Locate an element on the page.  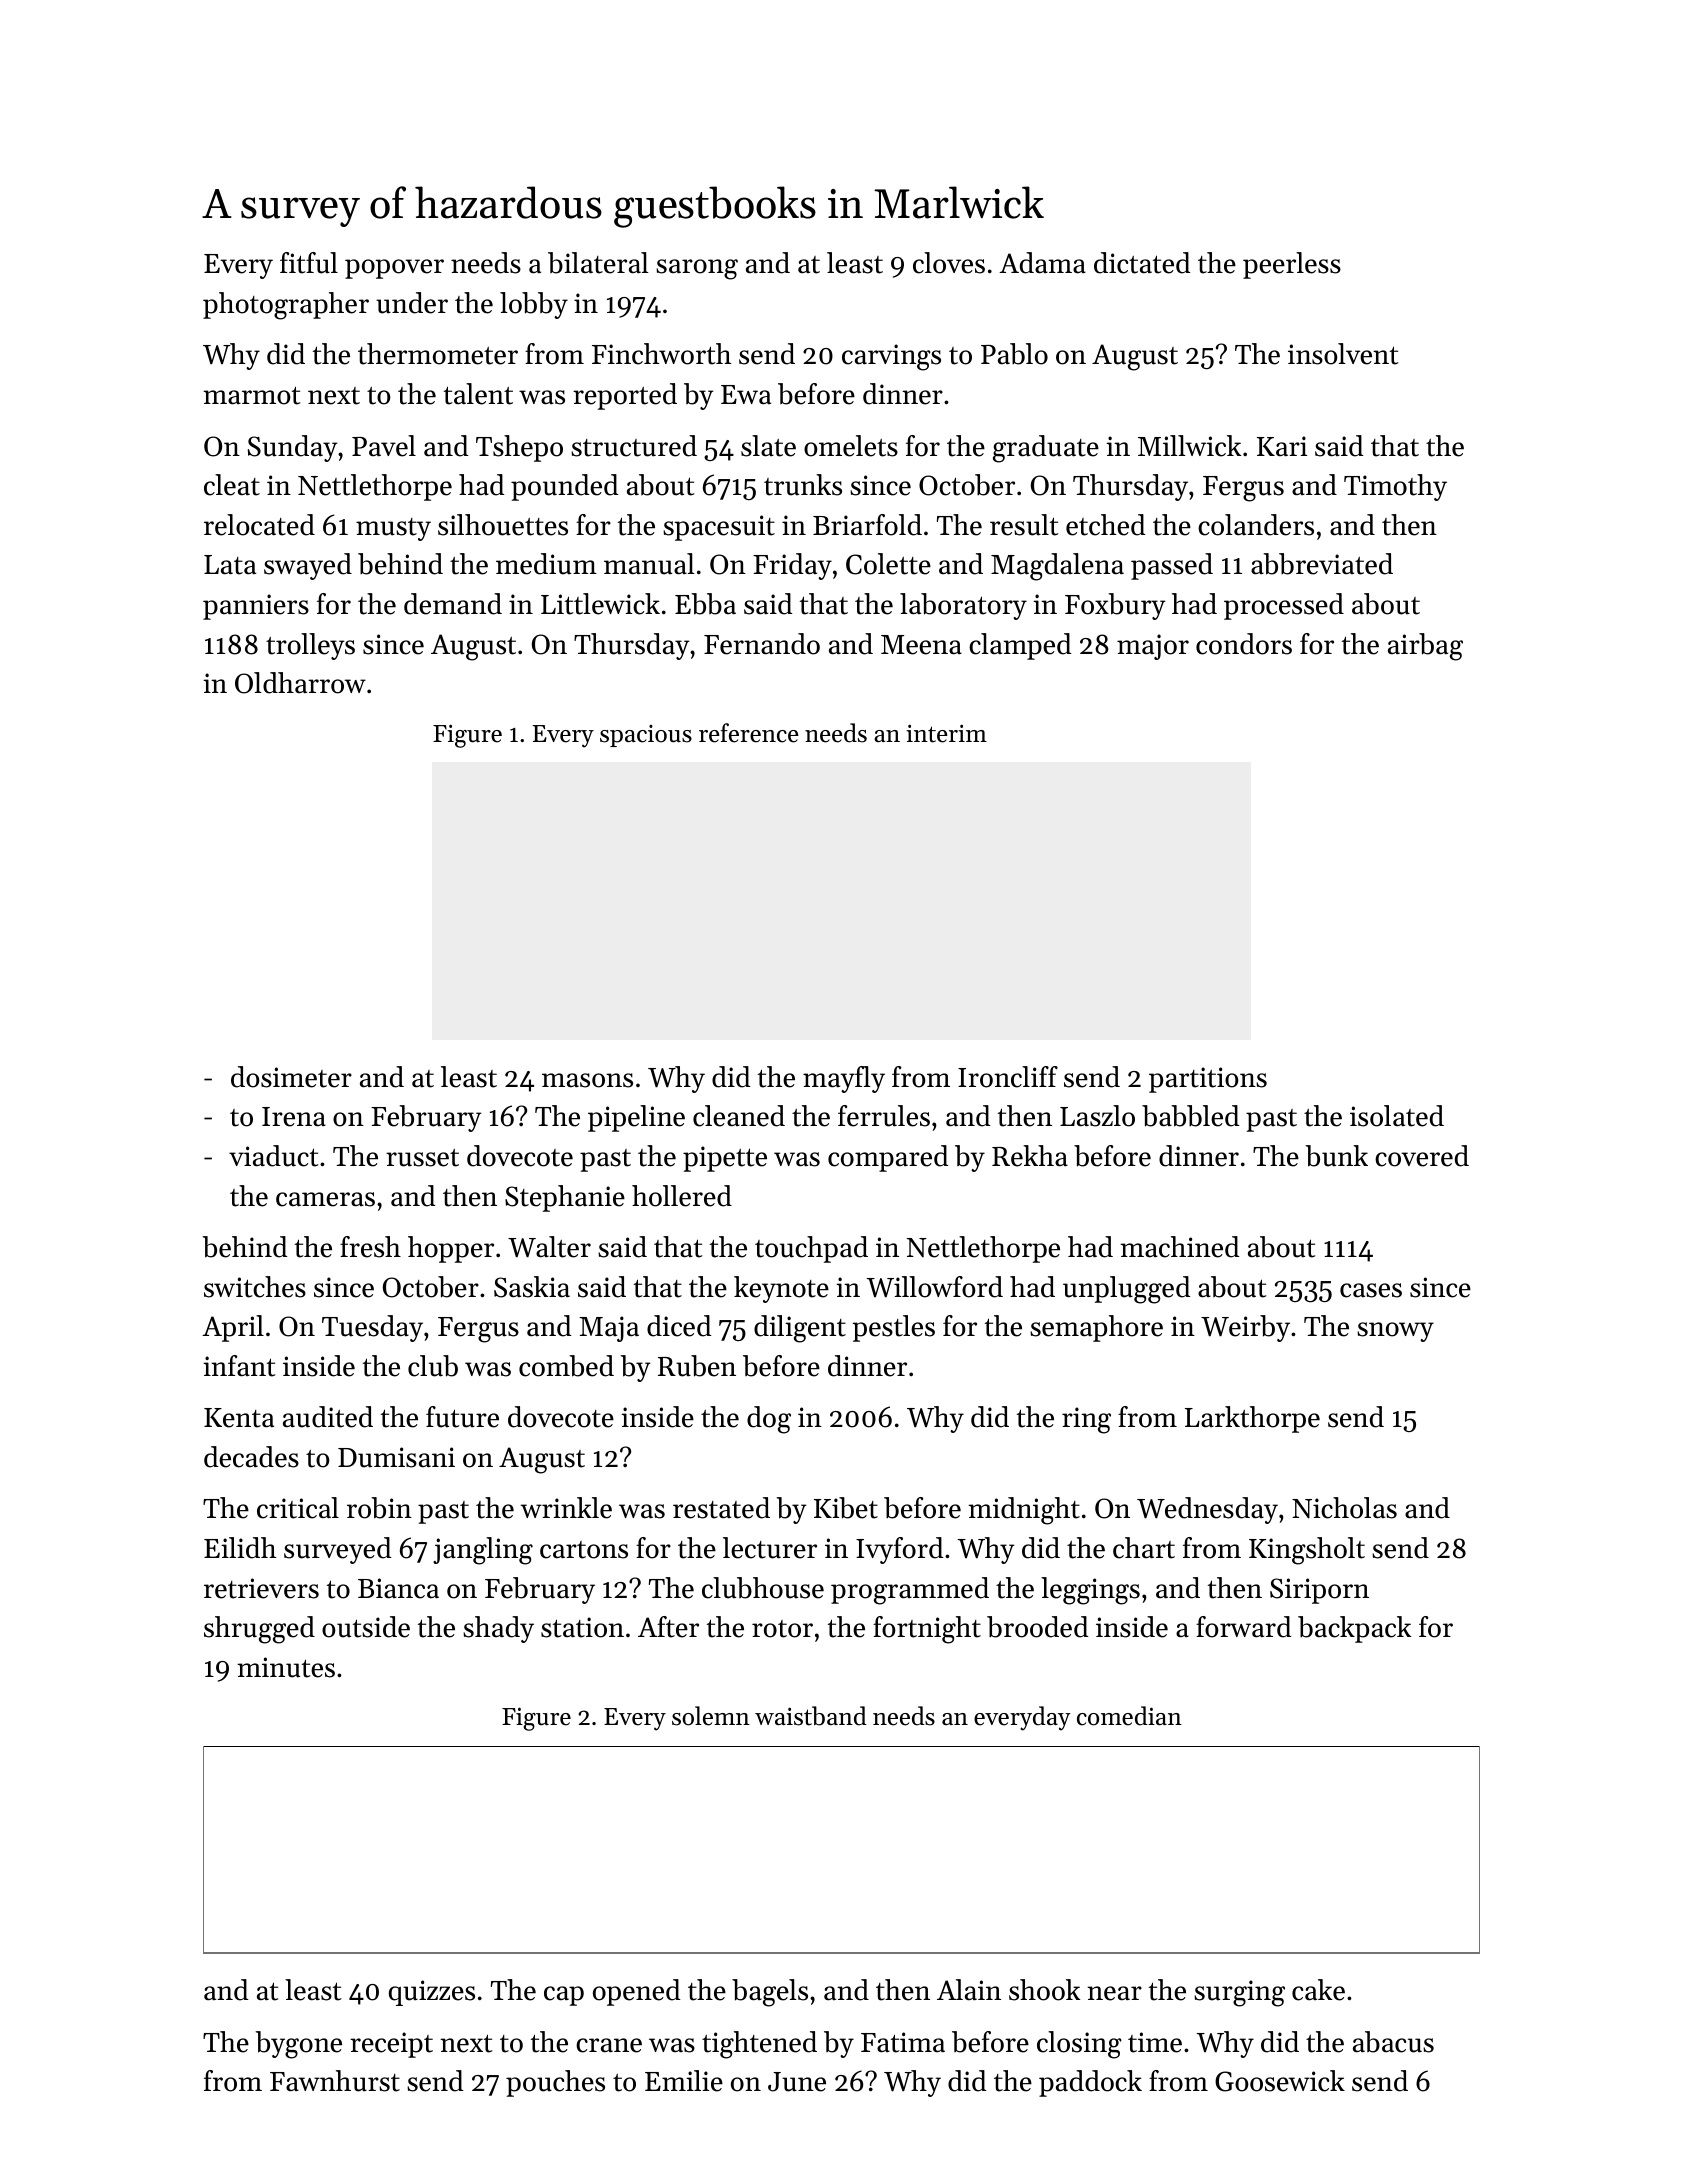
abacus is located at coordinates (1393, 2042).
